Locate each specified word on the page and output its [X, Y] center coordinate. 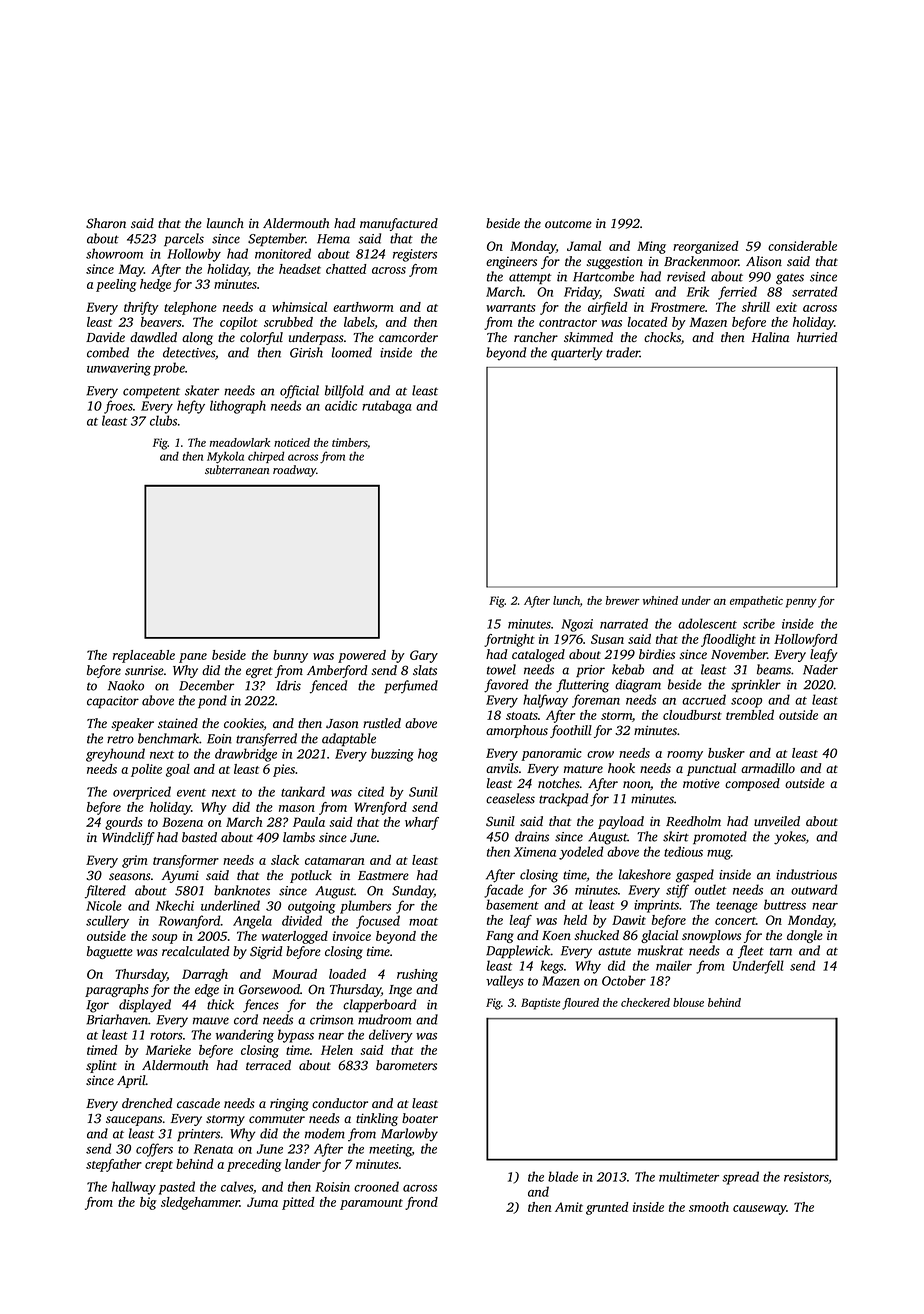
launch [225, 223]
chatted [346, 269]
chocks [662, 337]
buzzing [392, 755]
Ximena [535, 852]
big [148, 1203]
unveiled [777, 821]
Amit [569, 1207]
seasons [130, 877]
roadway [294, 471]
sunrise [144, 670]
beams [774, 669]
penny [801, 603]
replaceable [144, 656]
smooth [709, 1207]
